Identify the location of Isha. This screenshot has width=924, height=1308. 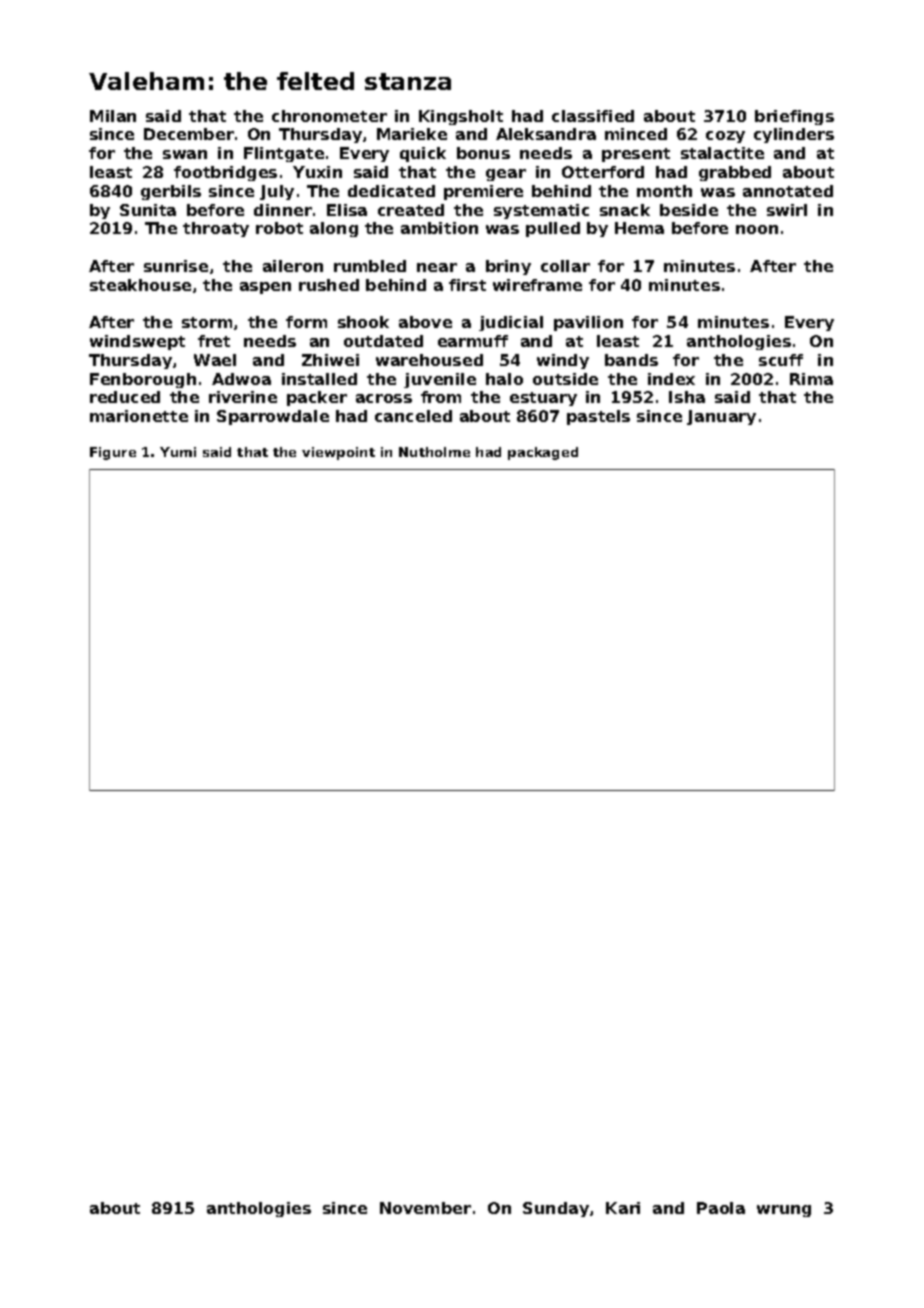
(687, 397).
